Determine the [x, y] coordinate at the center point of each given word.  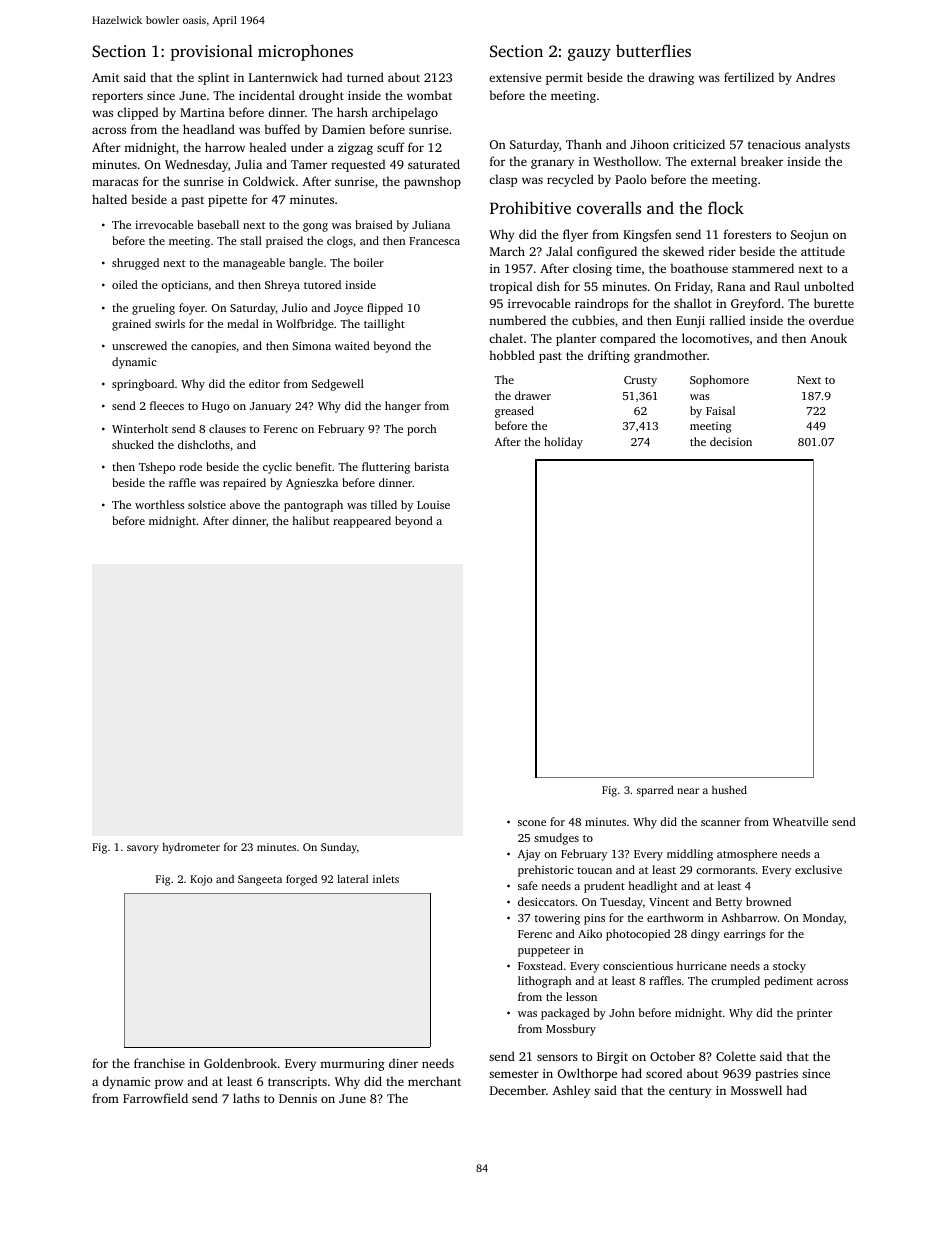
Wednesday [196, 165]
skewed [683, 251]
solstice [207, 504]
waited [352, 345]
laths [246, 1098]
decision [731, 441]
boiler [369, 262]
